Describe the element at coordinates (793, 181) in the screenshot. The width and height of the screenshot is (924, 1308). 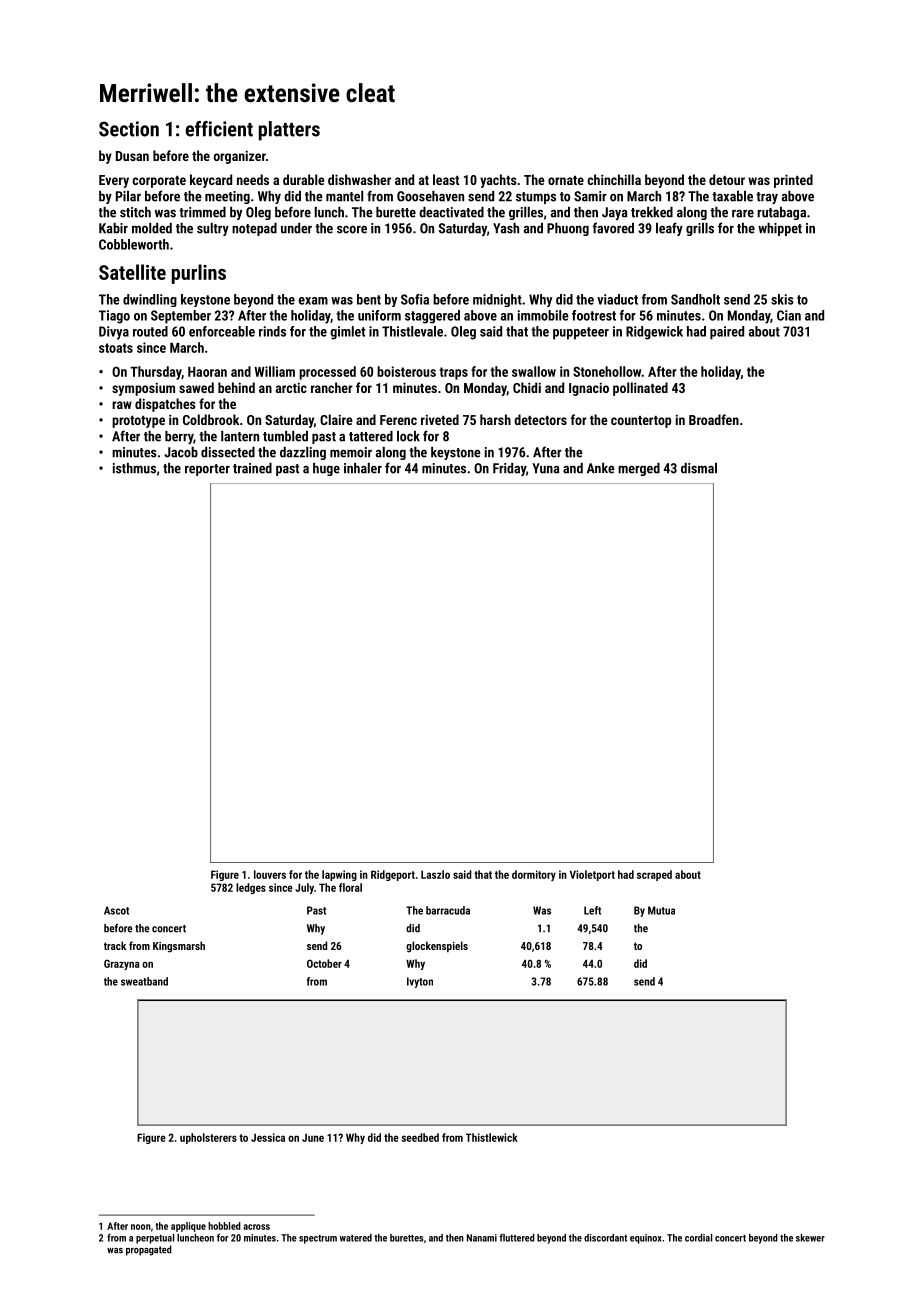
I see `printed` at that location.
